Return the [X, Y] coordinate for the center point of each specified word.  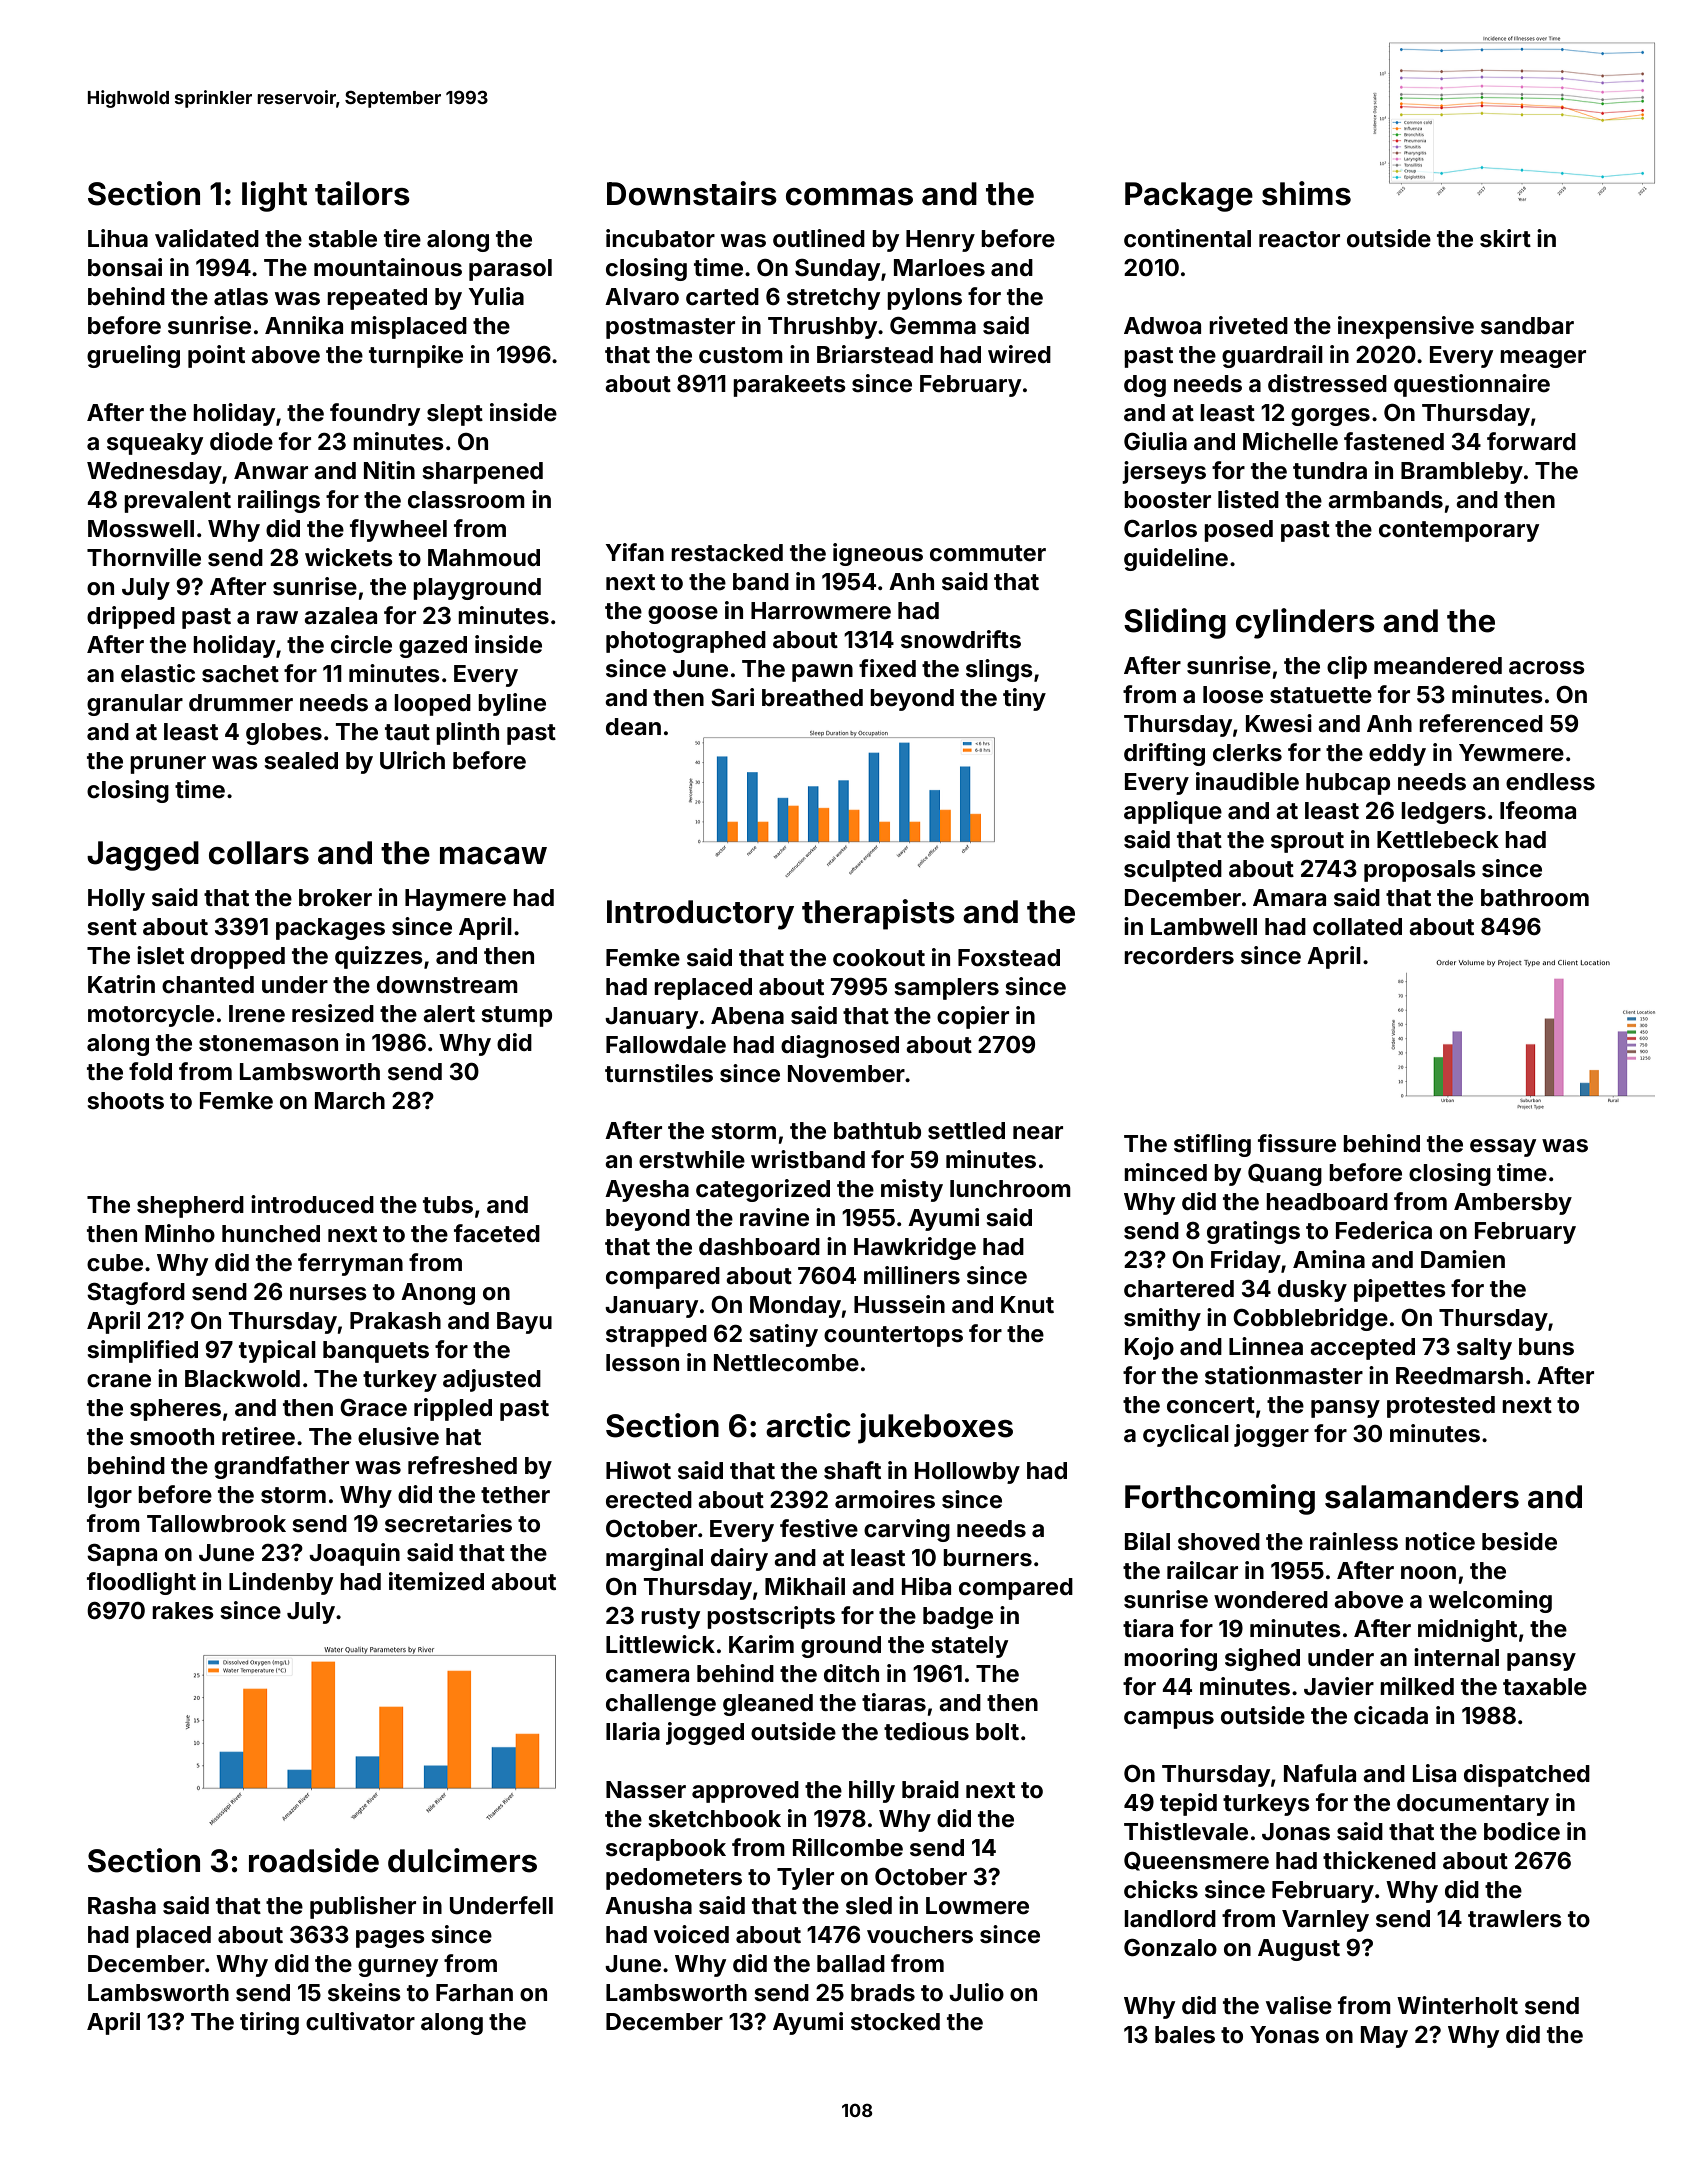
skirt [1505, 238]
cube [115, 1263]
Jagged [143, 856]
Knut [1027, 1304]
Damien [1463, 1259]
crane [119, 1381]
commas [849, 197]
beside [1519, 1541]
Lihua [118, 238]
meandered [1438, 666]
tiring [269, 2023]
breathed [812, 698]
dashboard [759, 1247]
